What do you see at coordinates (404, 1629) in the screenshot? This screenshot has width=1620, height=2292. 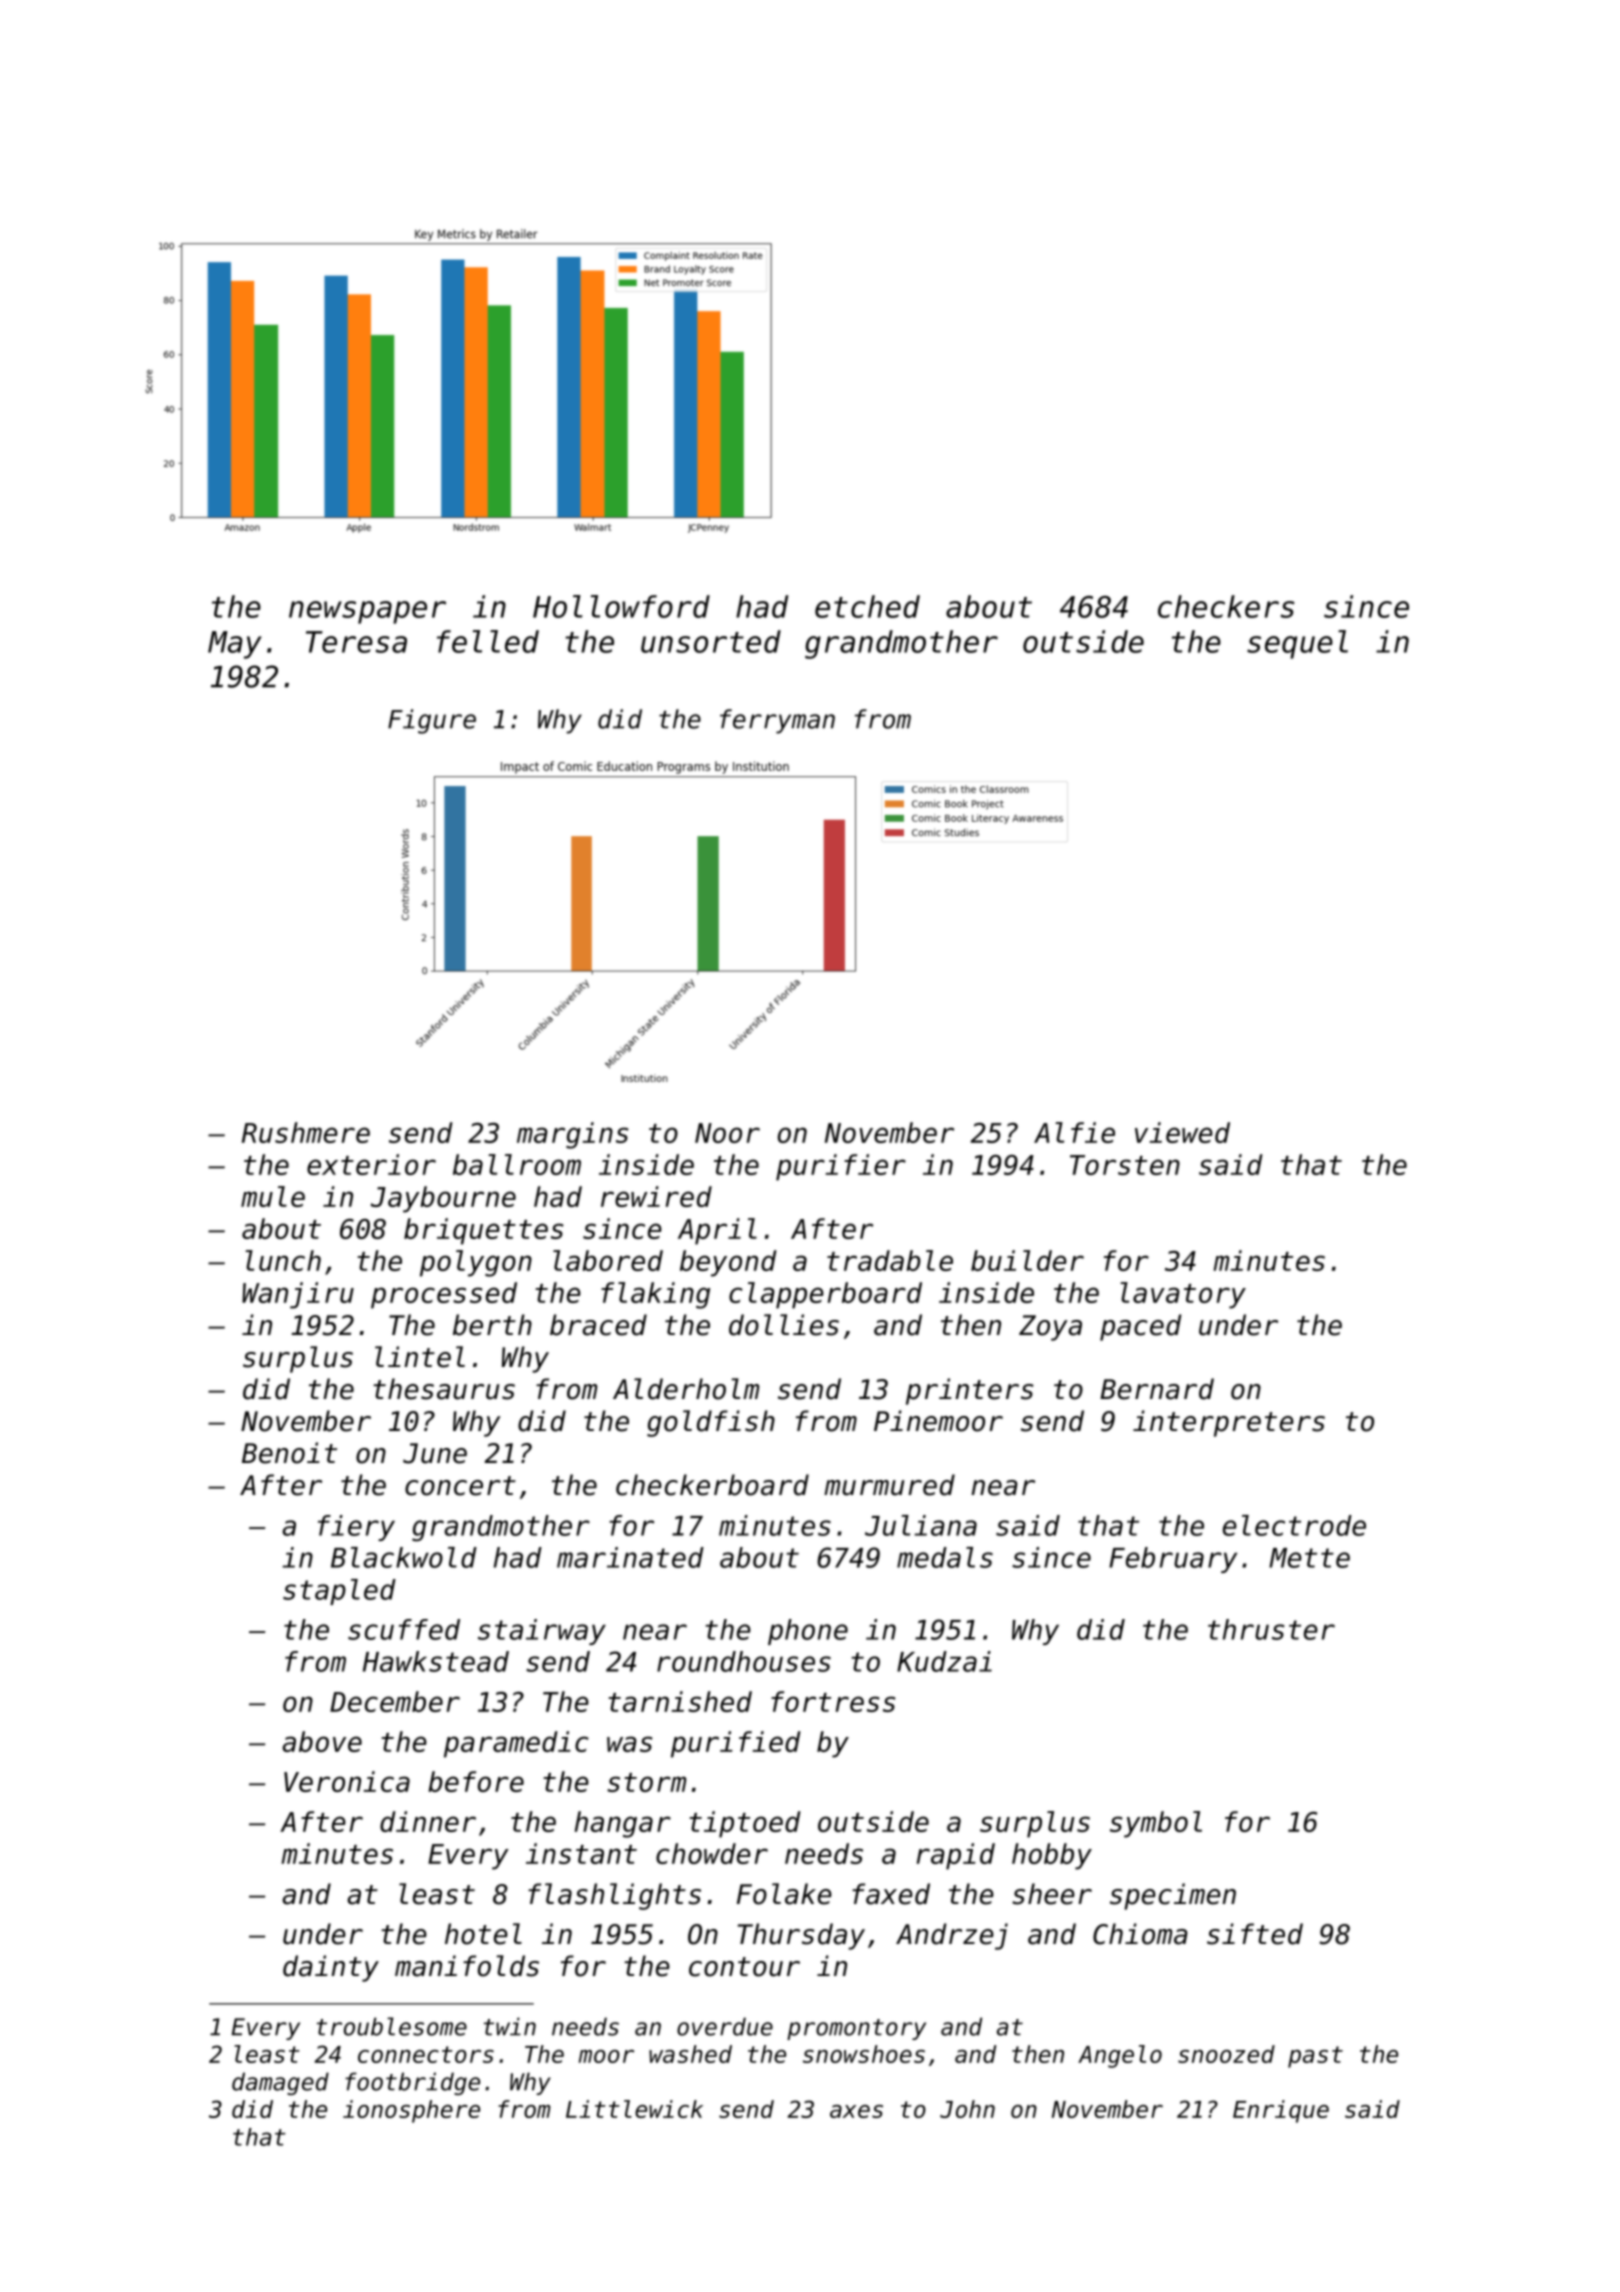 I see `scuffed` at bounding box center [404, 1629].
